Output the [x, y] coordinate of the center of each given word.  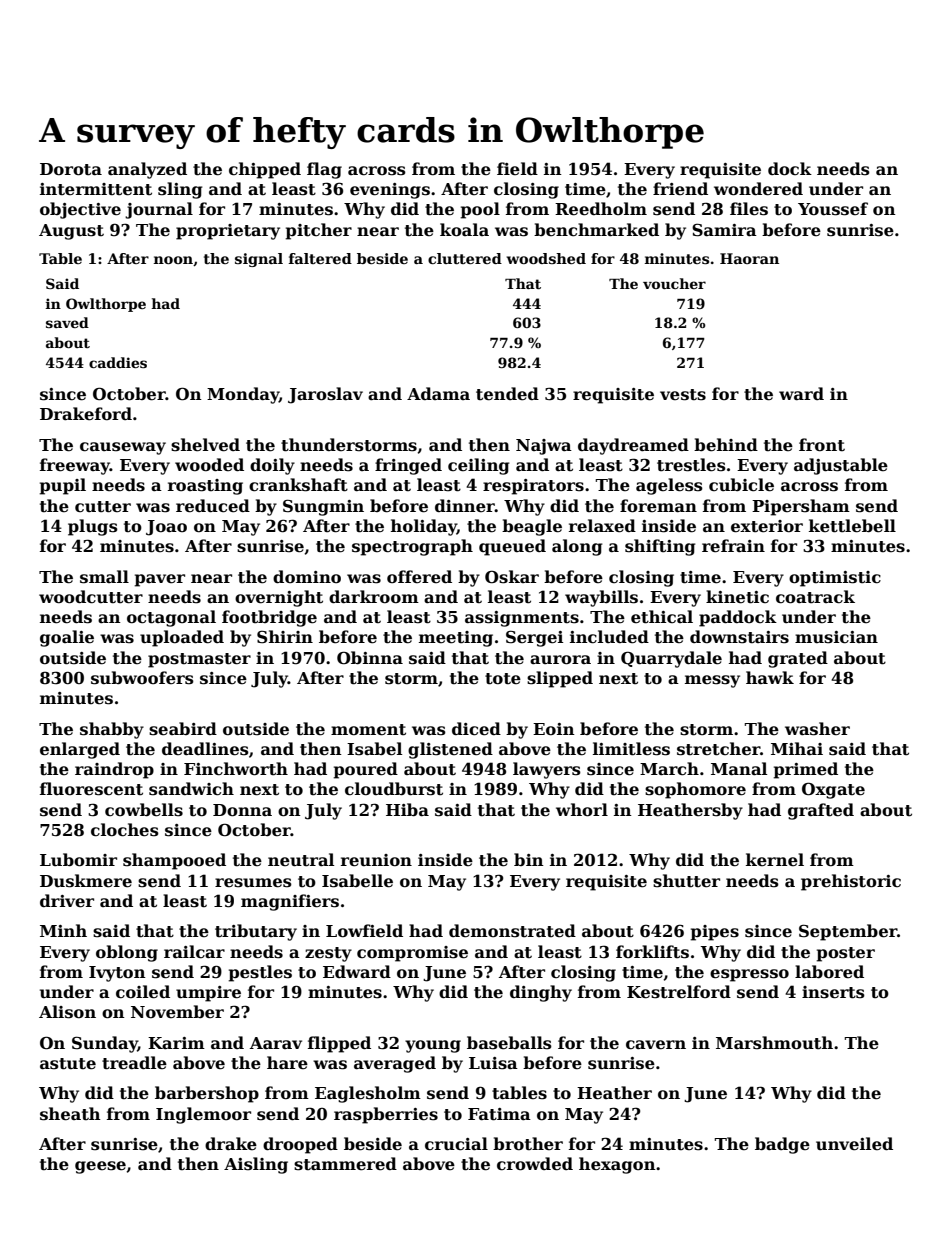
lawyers [547, 770]
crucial [456, 1144]
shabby [112, 730]
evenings [390, 191]
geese [100, 1167]
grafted [821, 811]
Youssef [833, 209]
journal [159, 210]
